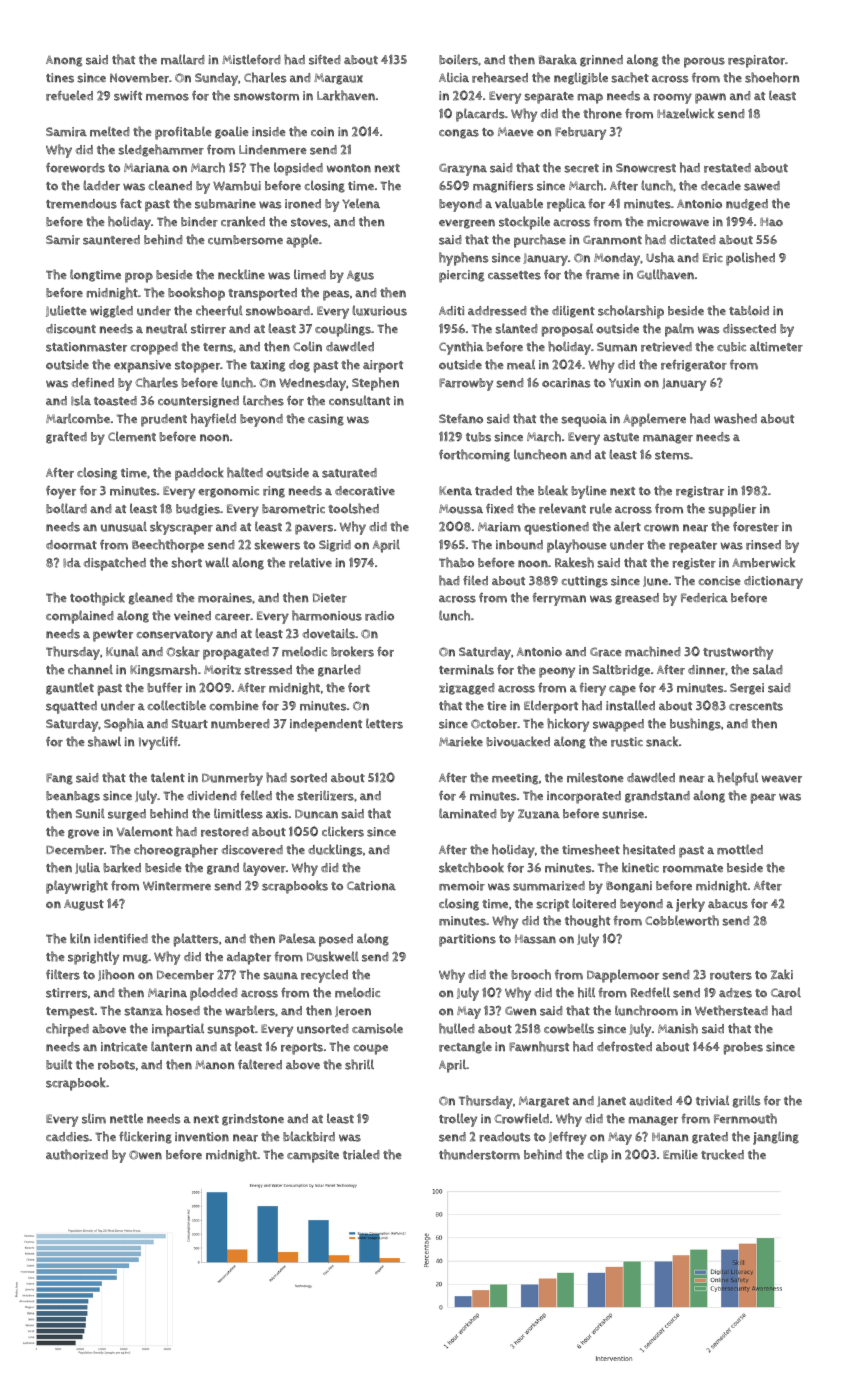 Image resolution: width=849 pixels, height=1400 pixels. I want to click on halted, so click(245, 472).
